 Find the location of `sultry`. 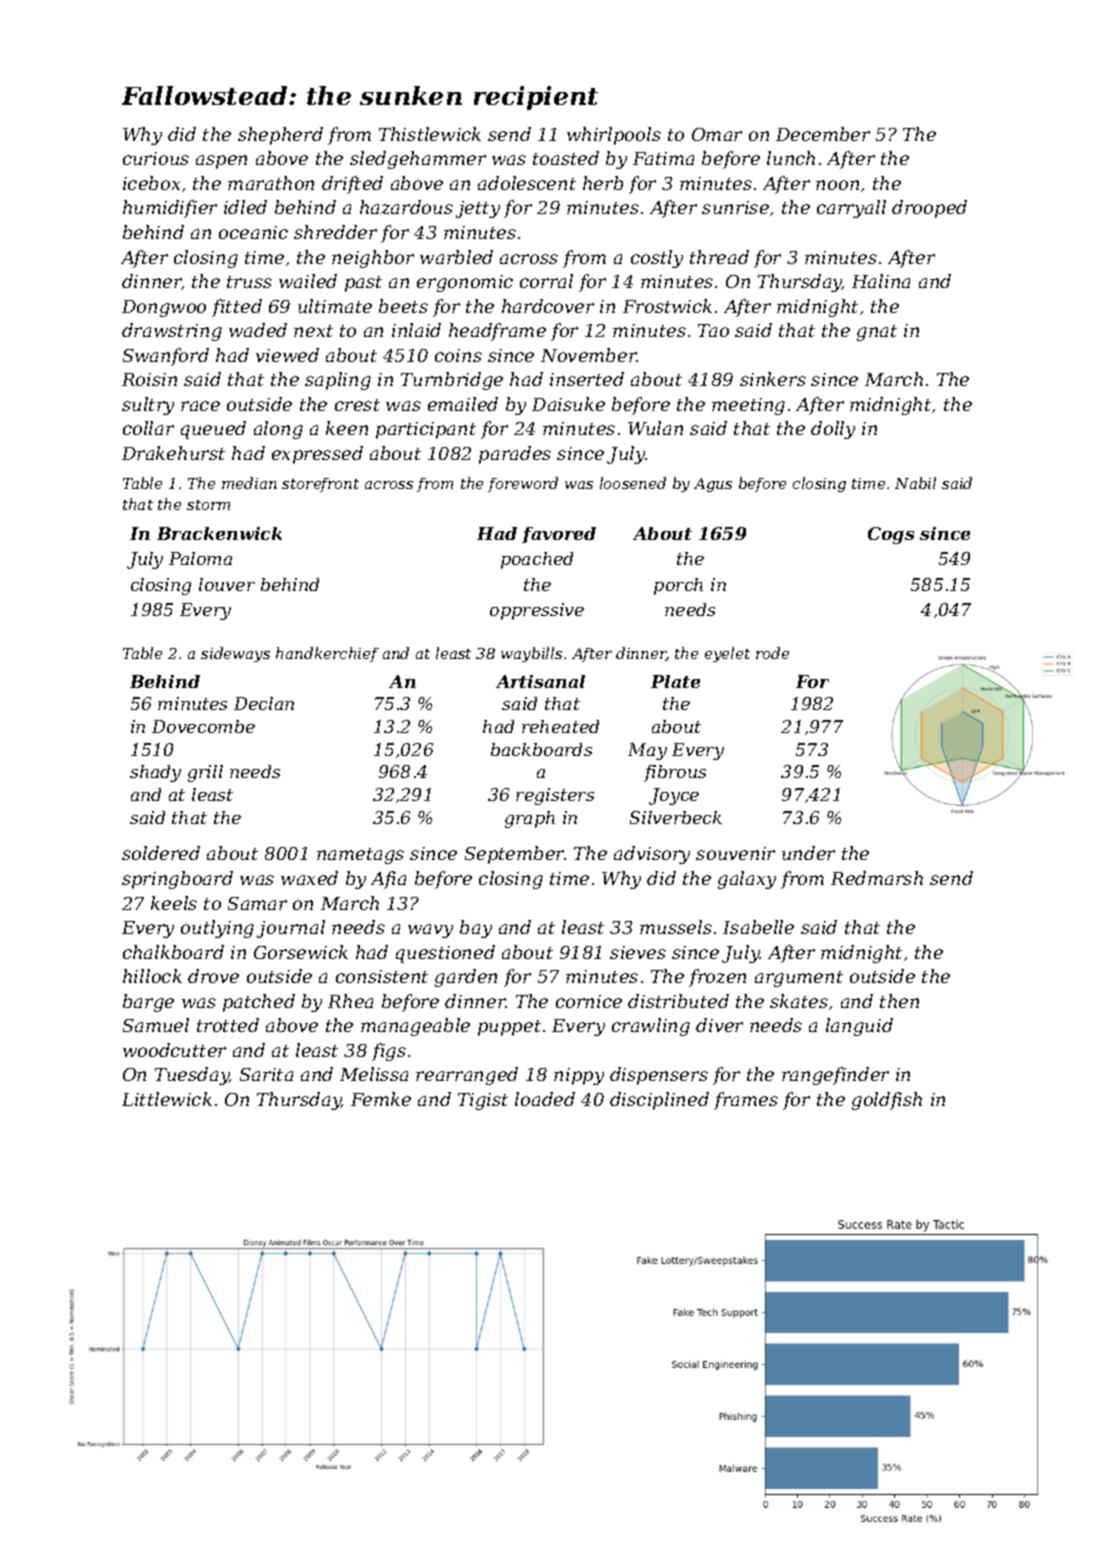

sultry is located at coordinates (148, 406).
